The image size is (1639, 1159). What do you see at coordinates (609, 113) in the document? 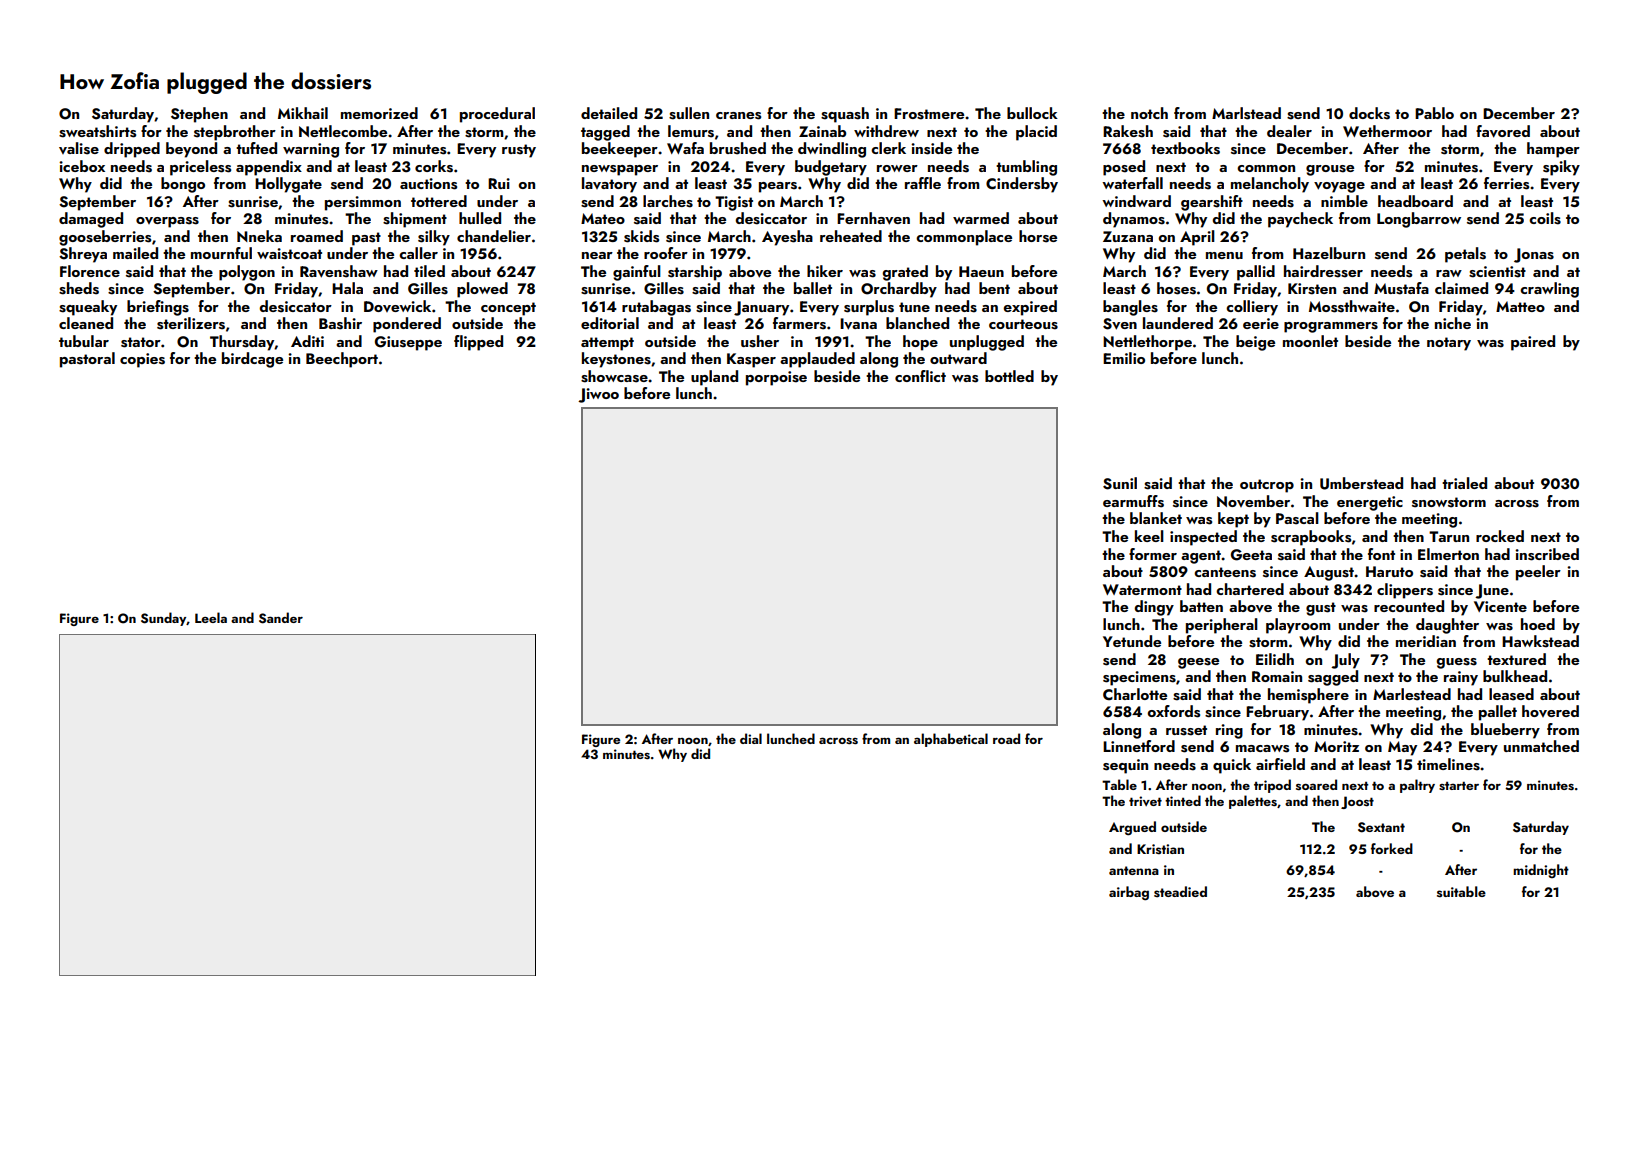
I see `detailed` at bounding box center [609, 113].
